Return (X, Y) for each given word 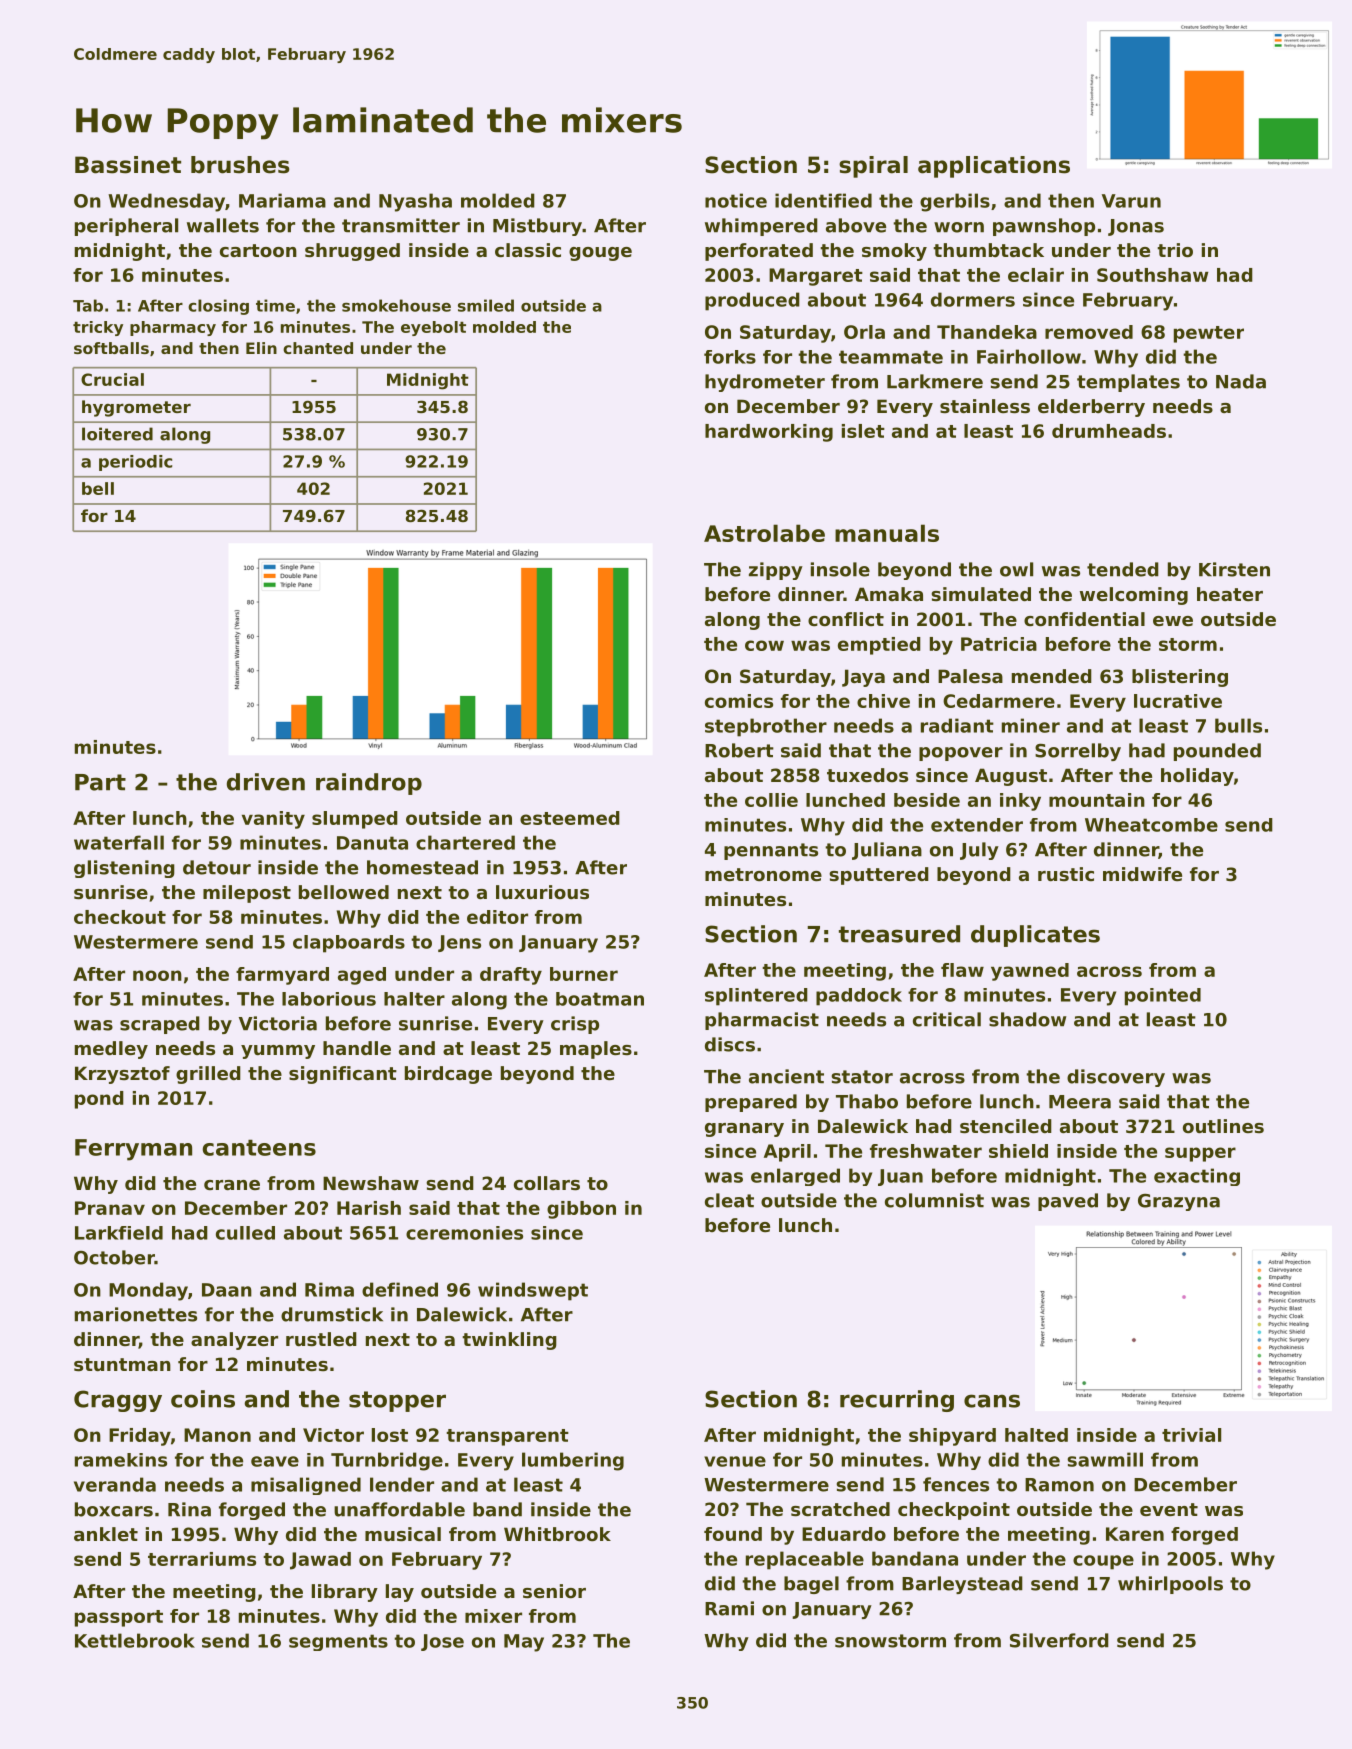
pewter (1209, 334)
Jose (442, 1642)
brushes (240, 165)
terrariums (202, 1559)
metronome (763, 874)
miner (1031, 725)
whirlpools (1170, 1585)
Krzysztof (122, 1075)
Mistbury (537, 227)
